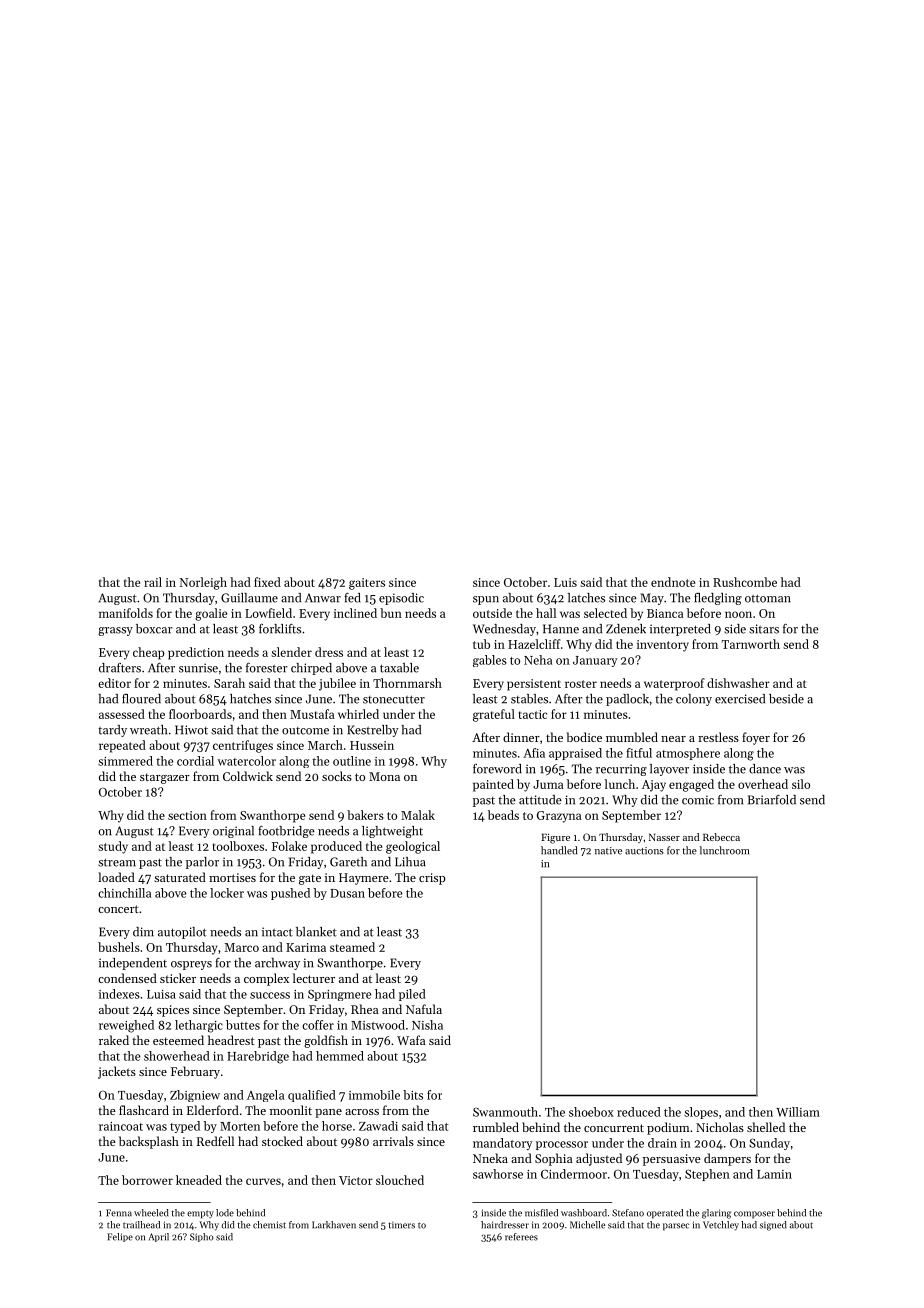 The width and height of the screenshot is (924, 1308). What do you see at coordinates (126, 613) in the screenshot?
I see `manifolds` at bounding box center [126, 613].
